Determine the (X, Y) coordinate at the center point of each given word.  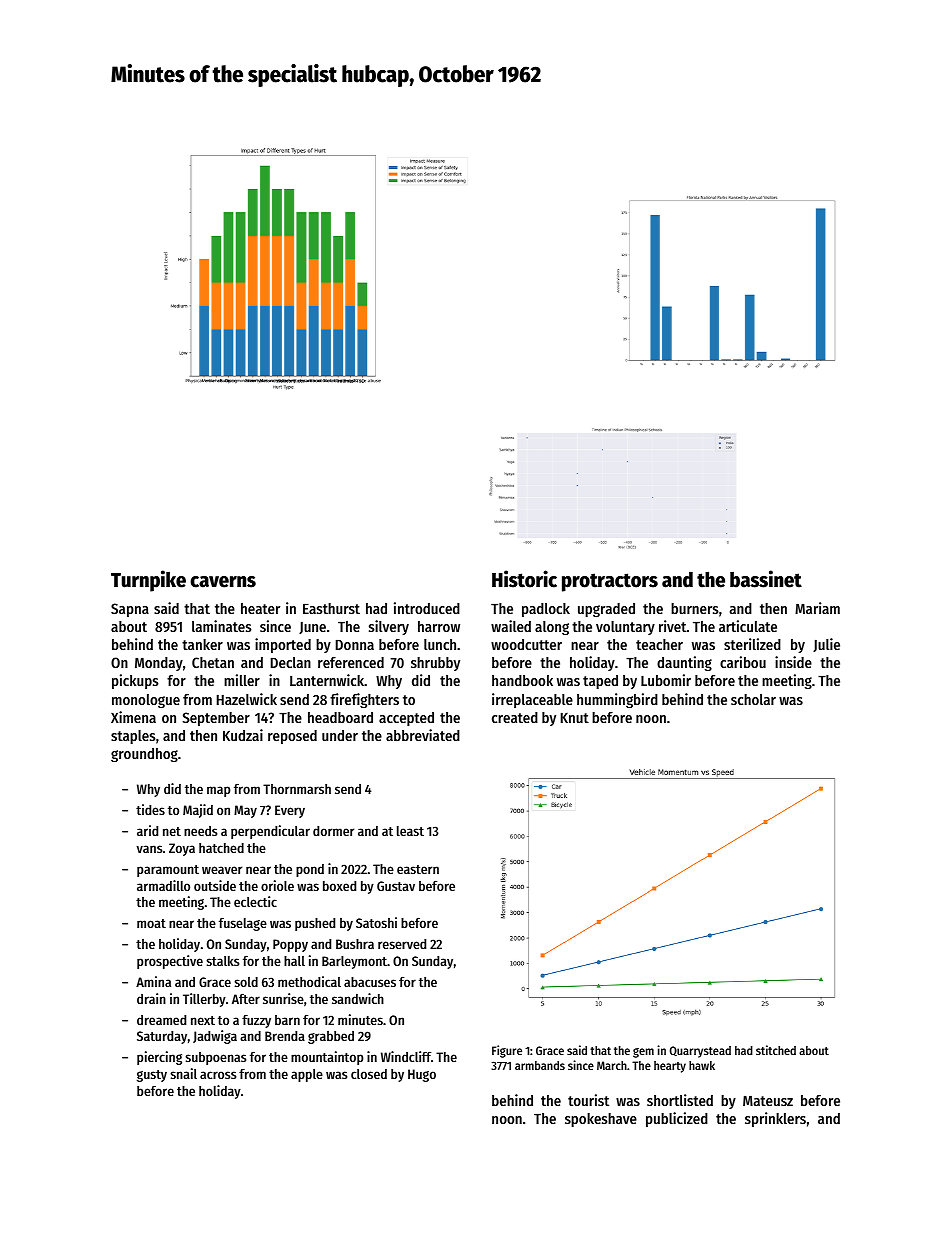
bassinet (766, 579)
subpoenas (215, 1058)
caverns (223, 582)
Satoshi (376, 922)
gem (643, 1053)
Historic (524, 579)
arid (147, 830)
